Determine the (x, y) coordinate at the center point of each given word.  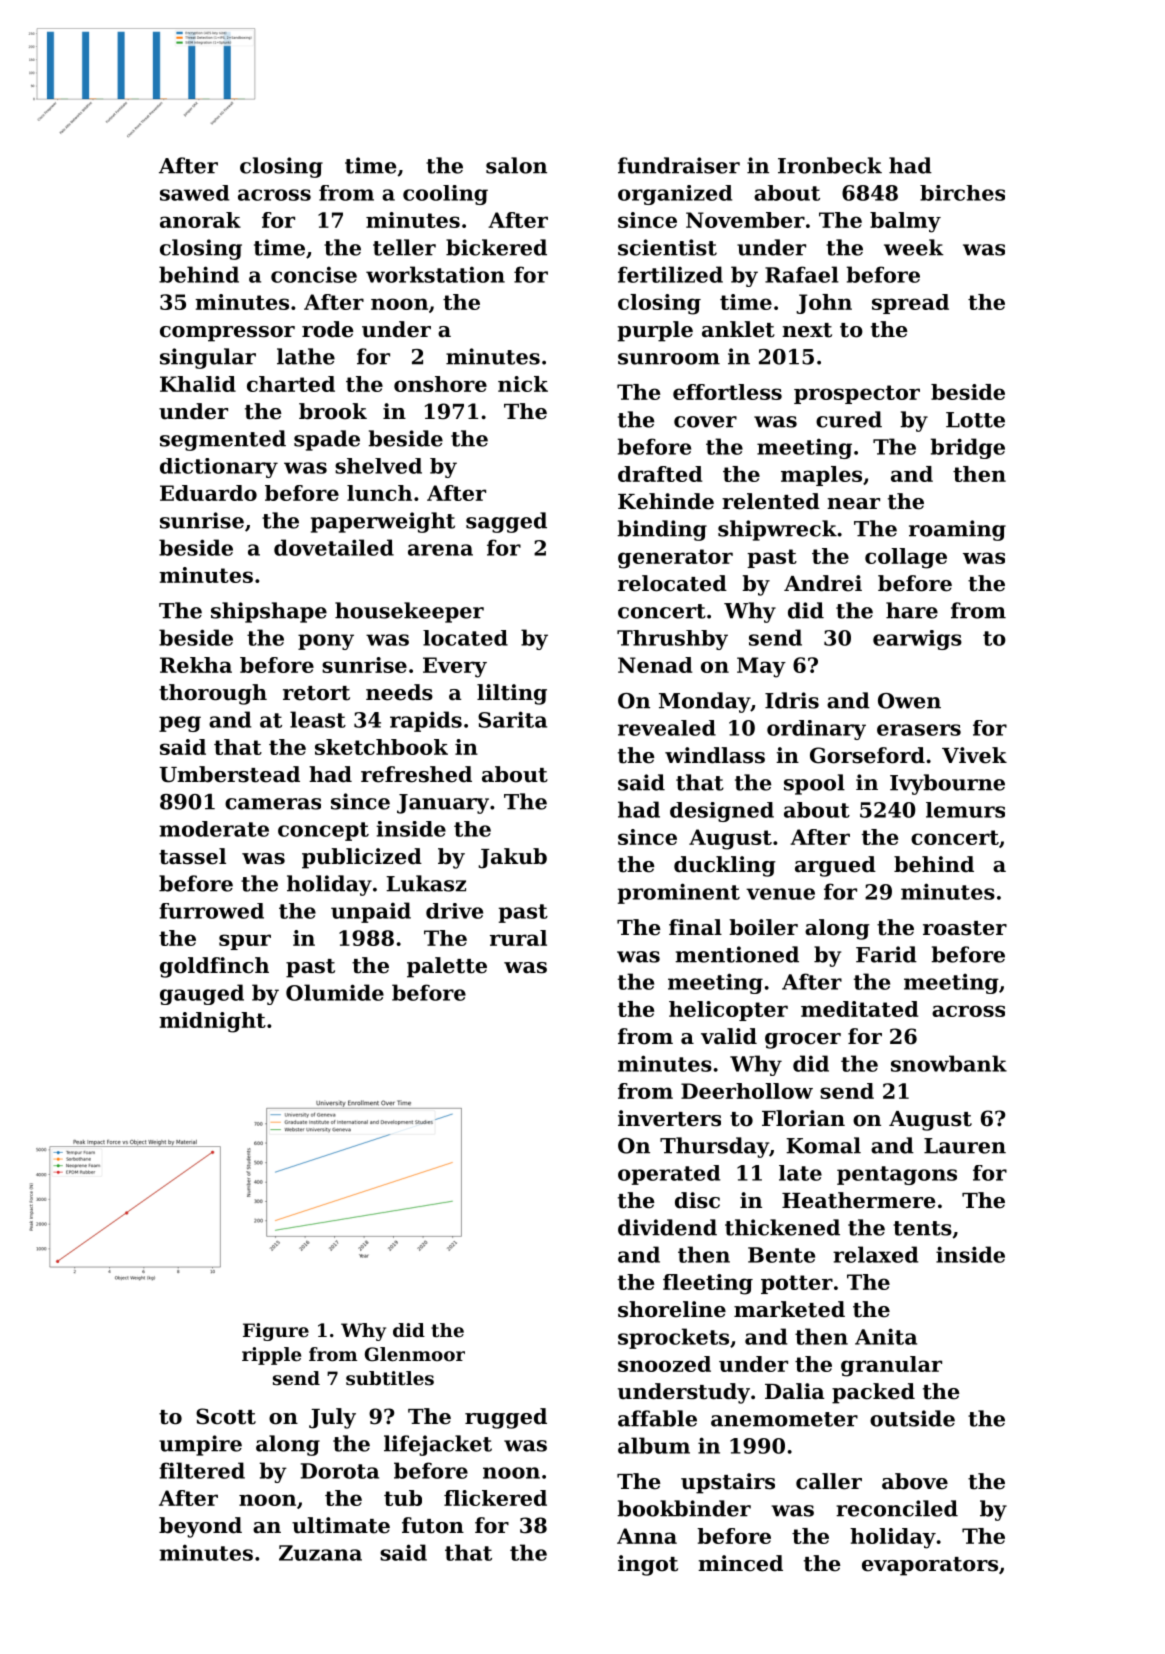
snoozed (664, 1364)
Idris (792, 700)
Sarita (512, 719)
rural (518, 938)
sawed (194, 193)
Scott (226, 1416)
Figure (276, 1332)
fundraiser (679, 165)
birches (962, 193)
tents (922, 1228)
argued (835, 866)
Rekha (196, 665)
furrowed (211, 911)
